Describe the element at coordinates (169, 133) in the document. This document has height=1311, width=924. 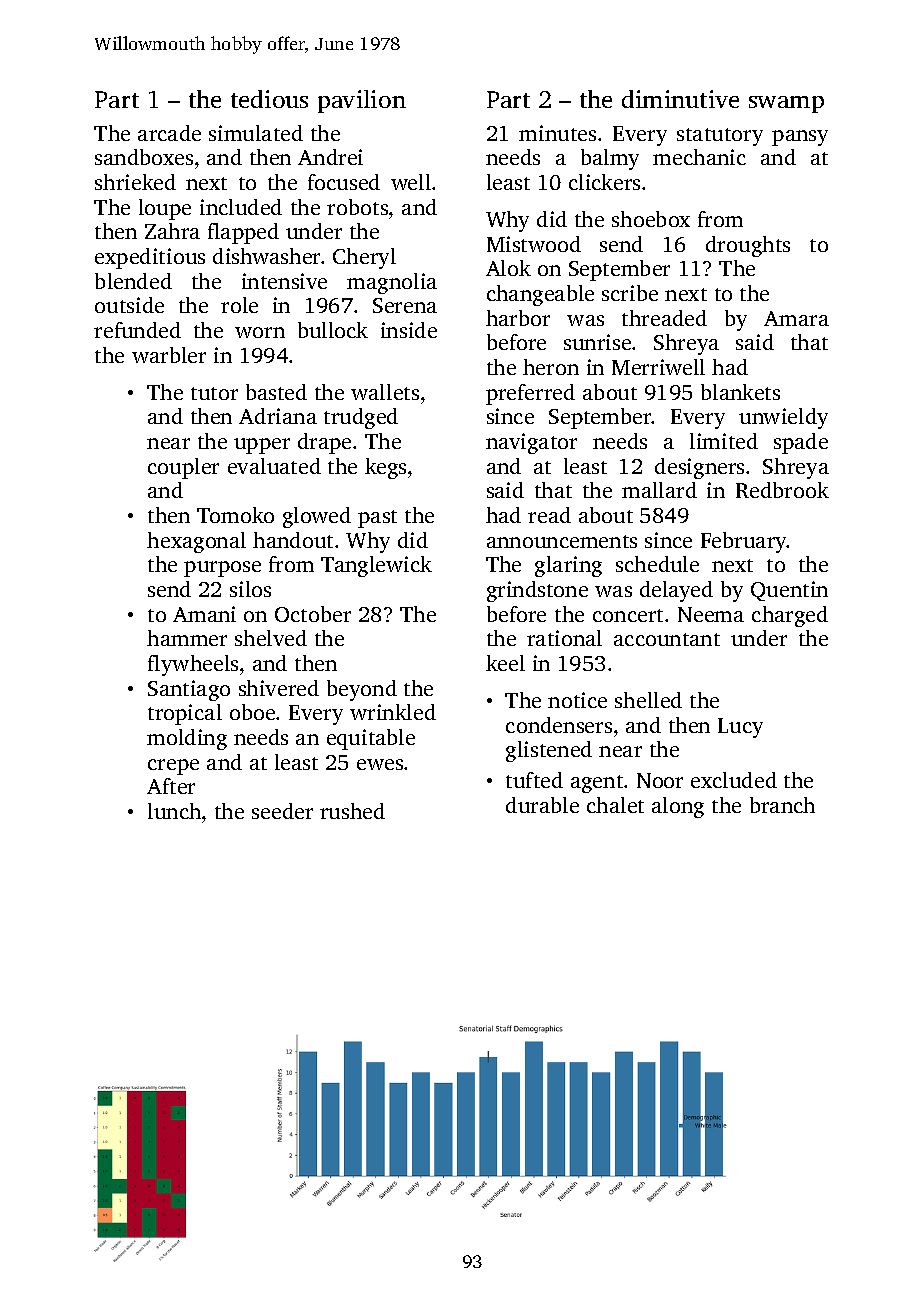
I see `arcade` at that location.
